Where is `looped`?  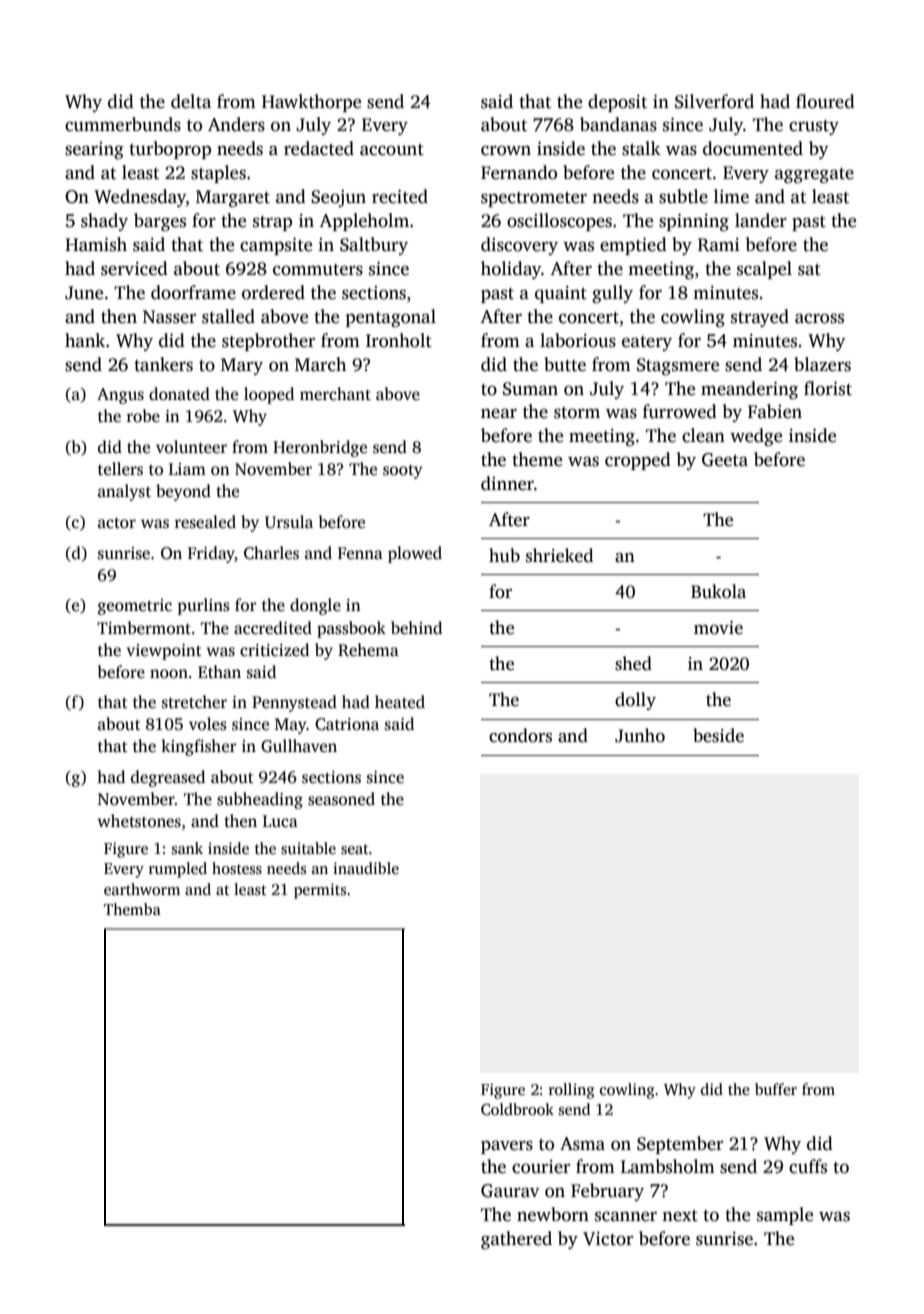 looped is located at coordinates (269, 395).
